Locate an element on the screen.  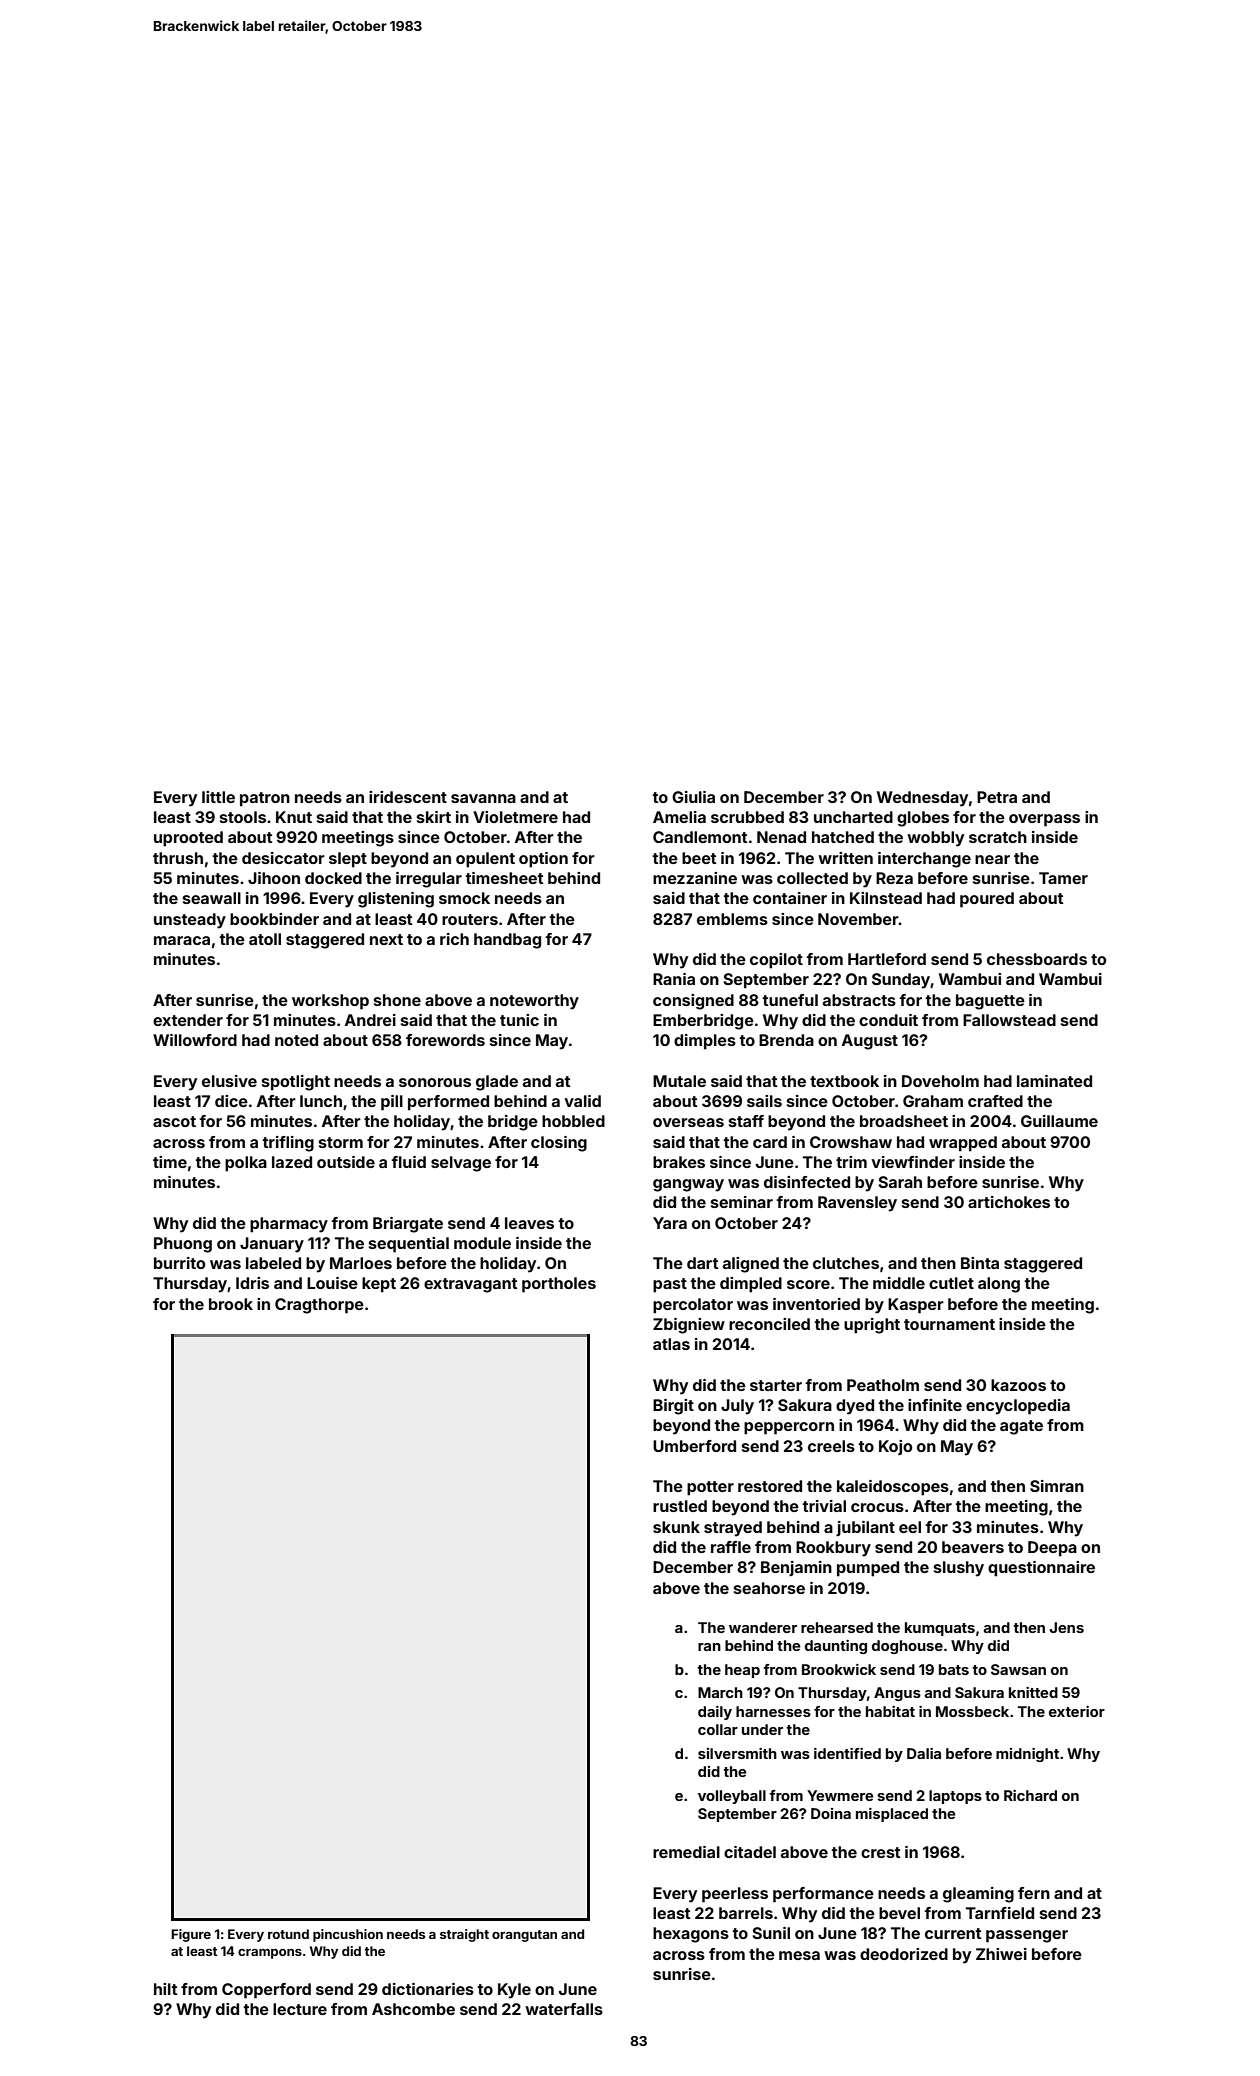
Kilnstead is located at coordinates (886, 898).
